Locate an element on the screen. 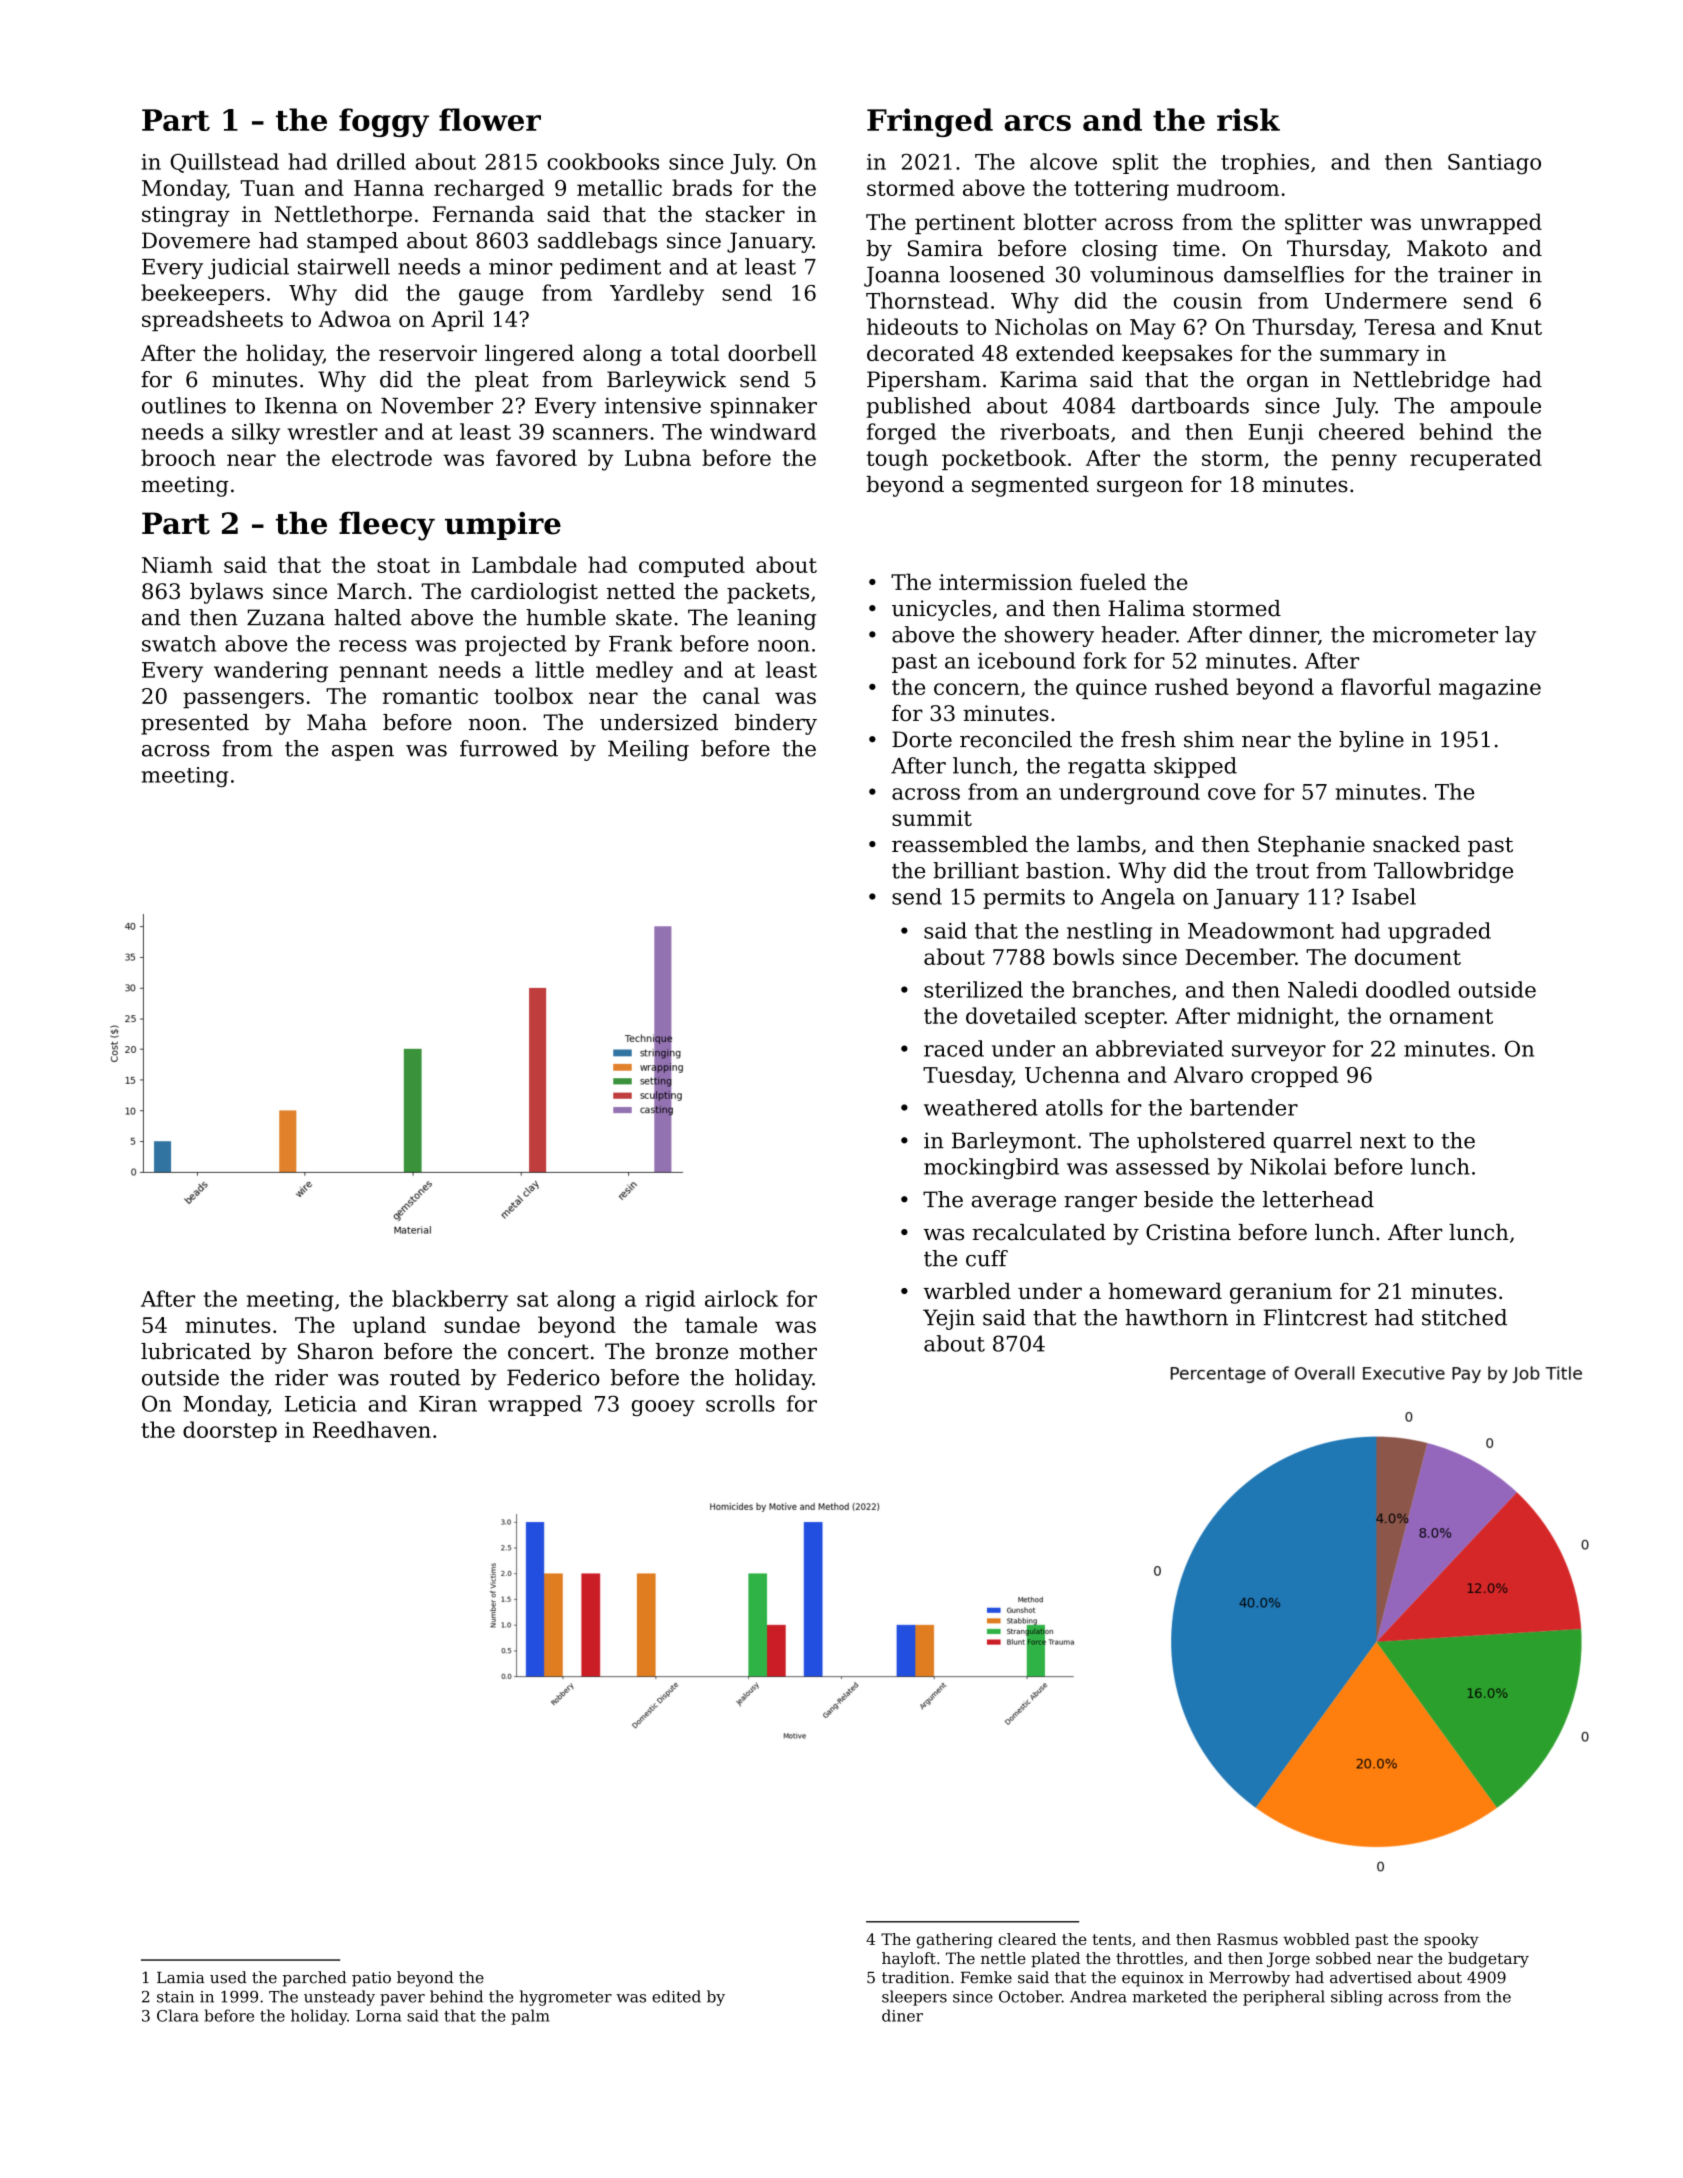 The height and width of the screenshot is (2178, 1683). Makoto is located at coordinates (1447, 248).
